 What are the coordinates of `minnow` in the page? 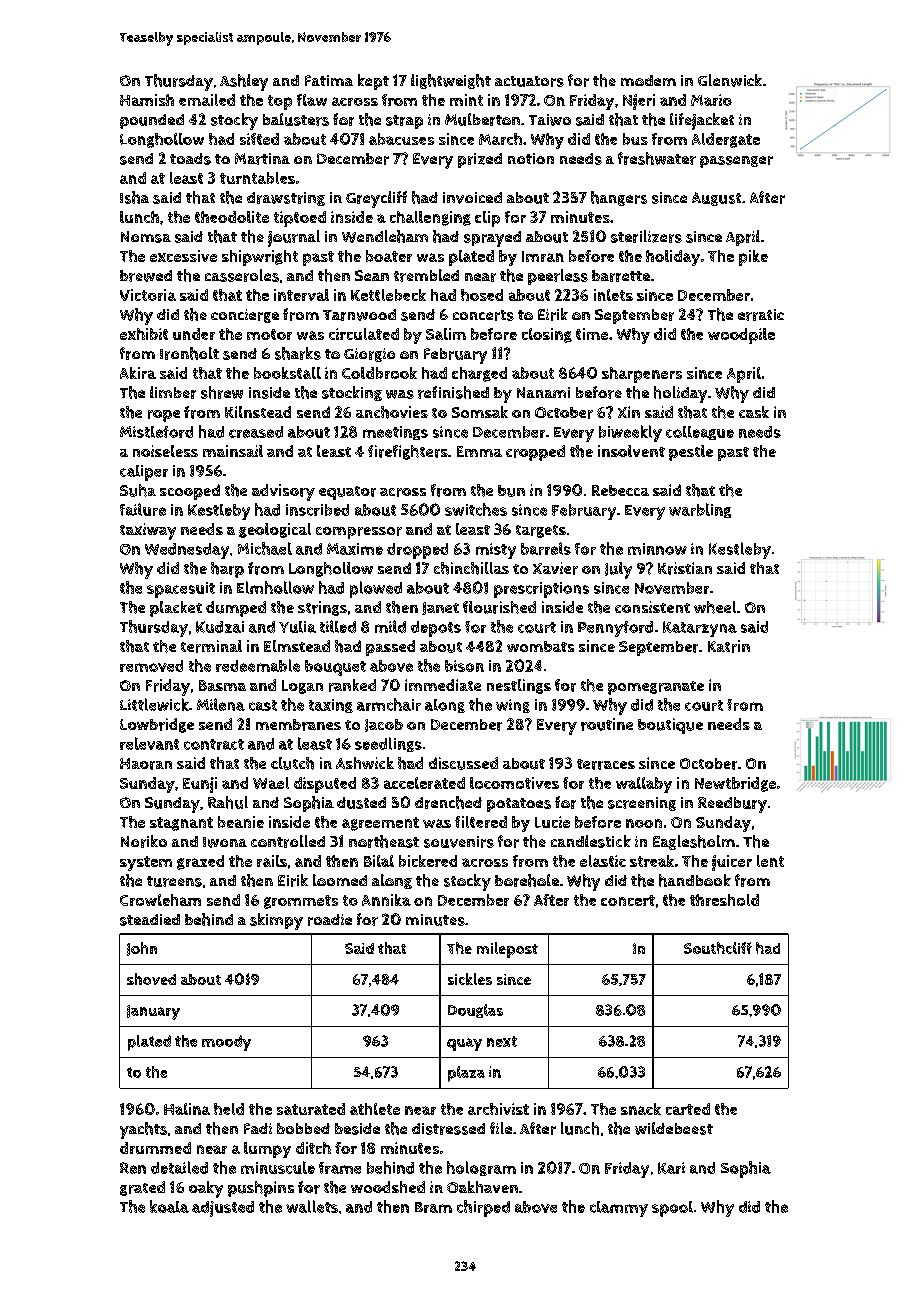 It's located at (657, 549).
